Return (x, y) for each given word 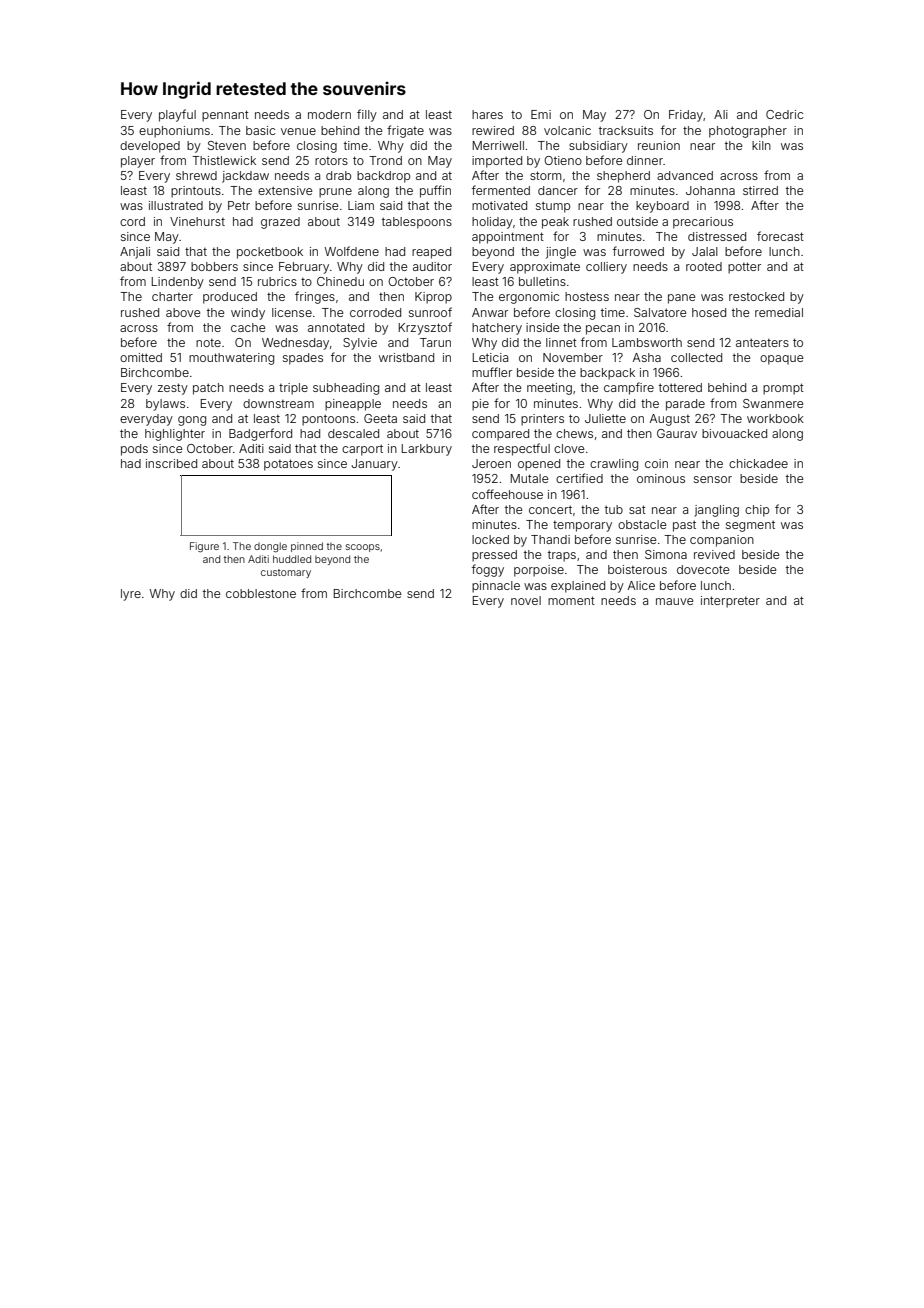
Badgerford (260, 434)
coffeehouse (507, 494)
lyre (131, 595)
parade (685, 405)
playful (177, 115)
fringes (315, 297)
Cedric (784, 114)
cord (132, 221)
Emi (541, 114)
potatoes (288, 465)
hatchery (497, 329)
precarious (703, 223)
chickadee (758, 463)
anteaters (762, 342)
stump (553, 207)
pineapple (353, 405)
